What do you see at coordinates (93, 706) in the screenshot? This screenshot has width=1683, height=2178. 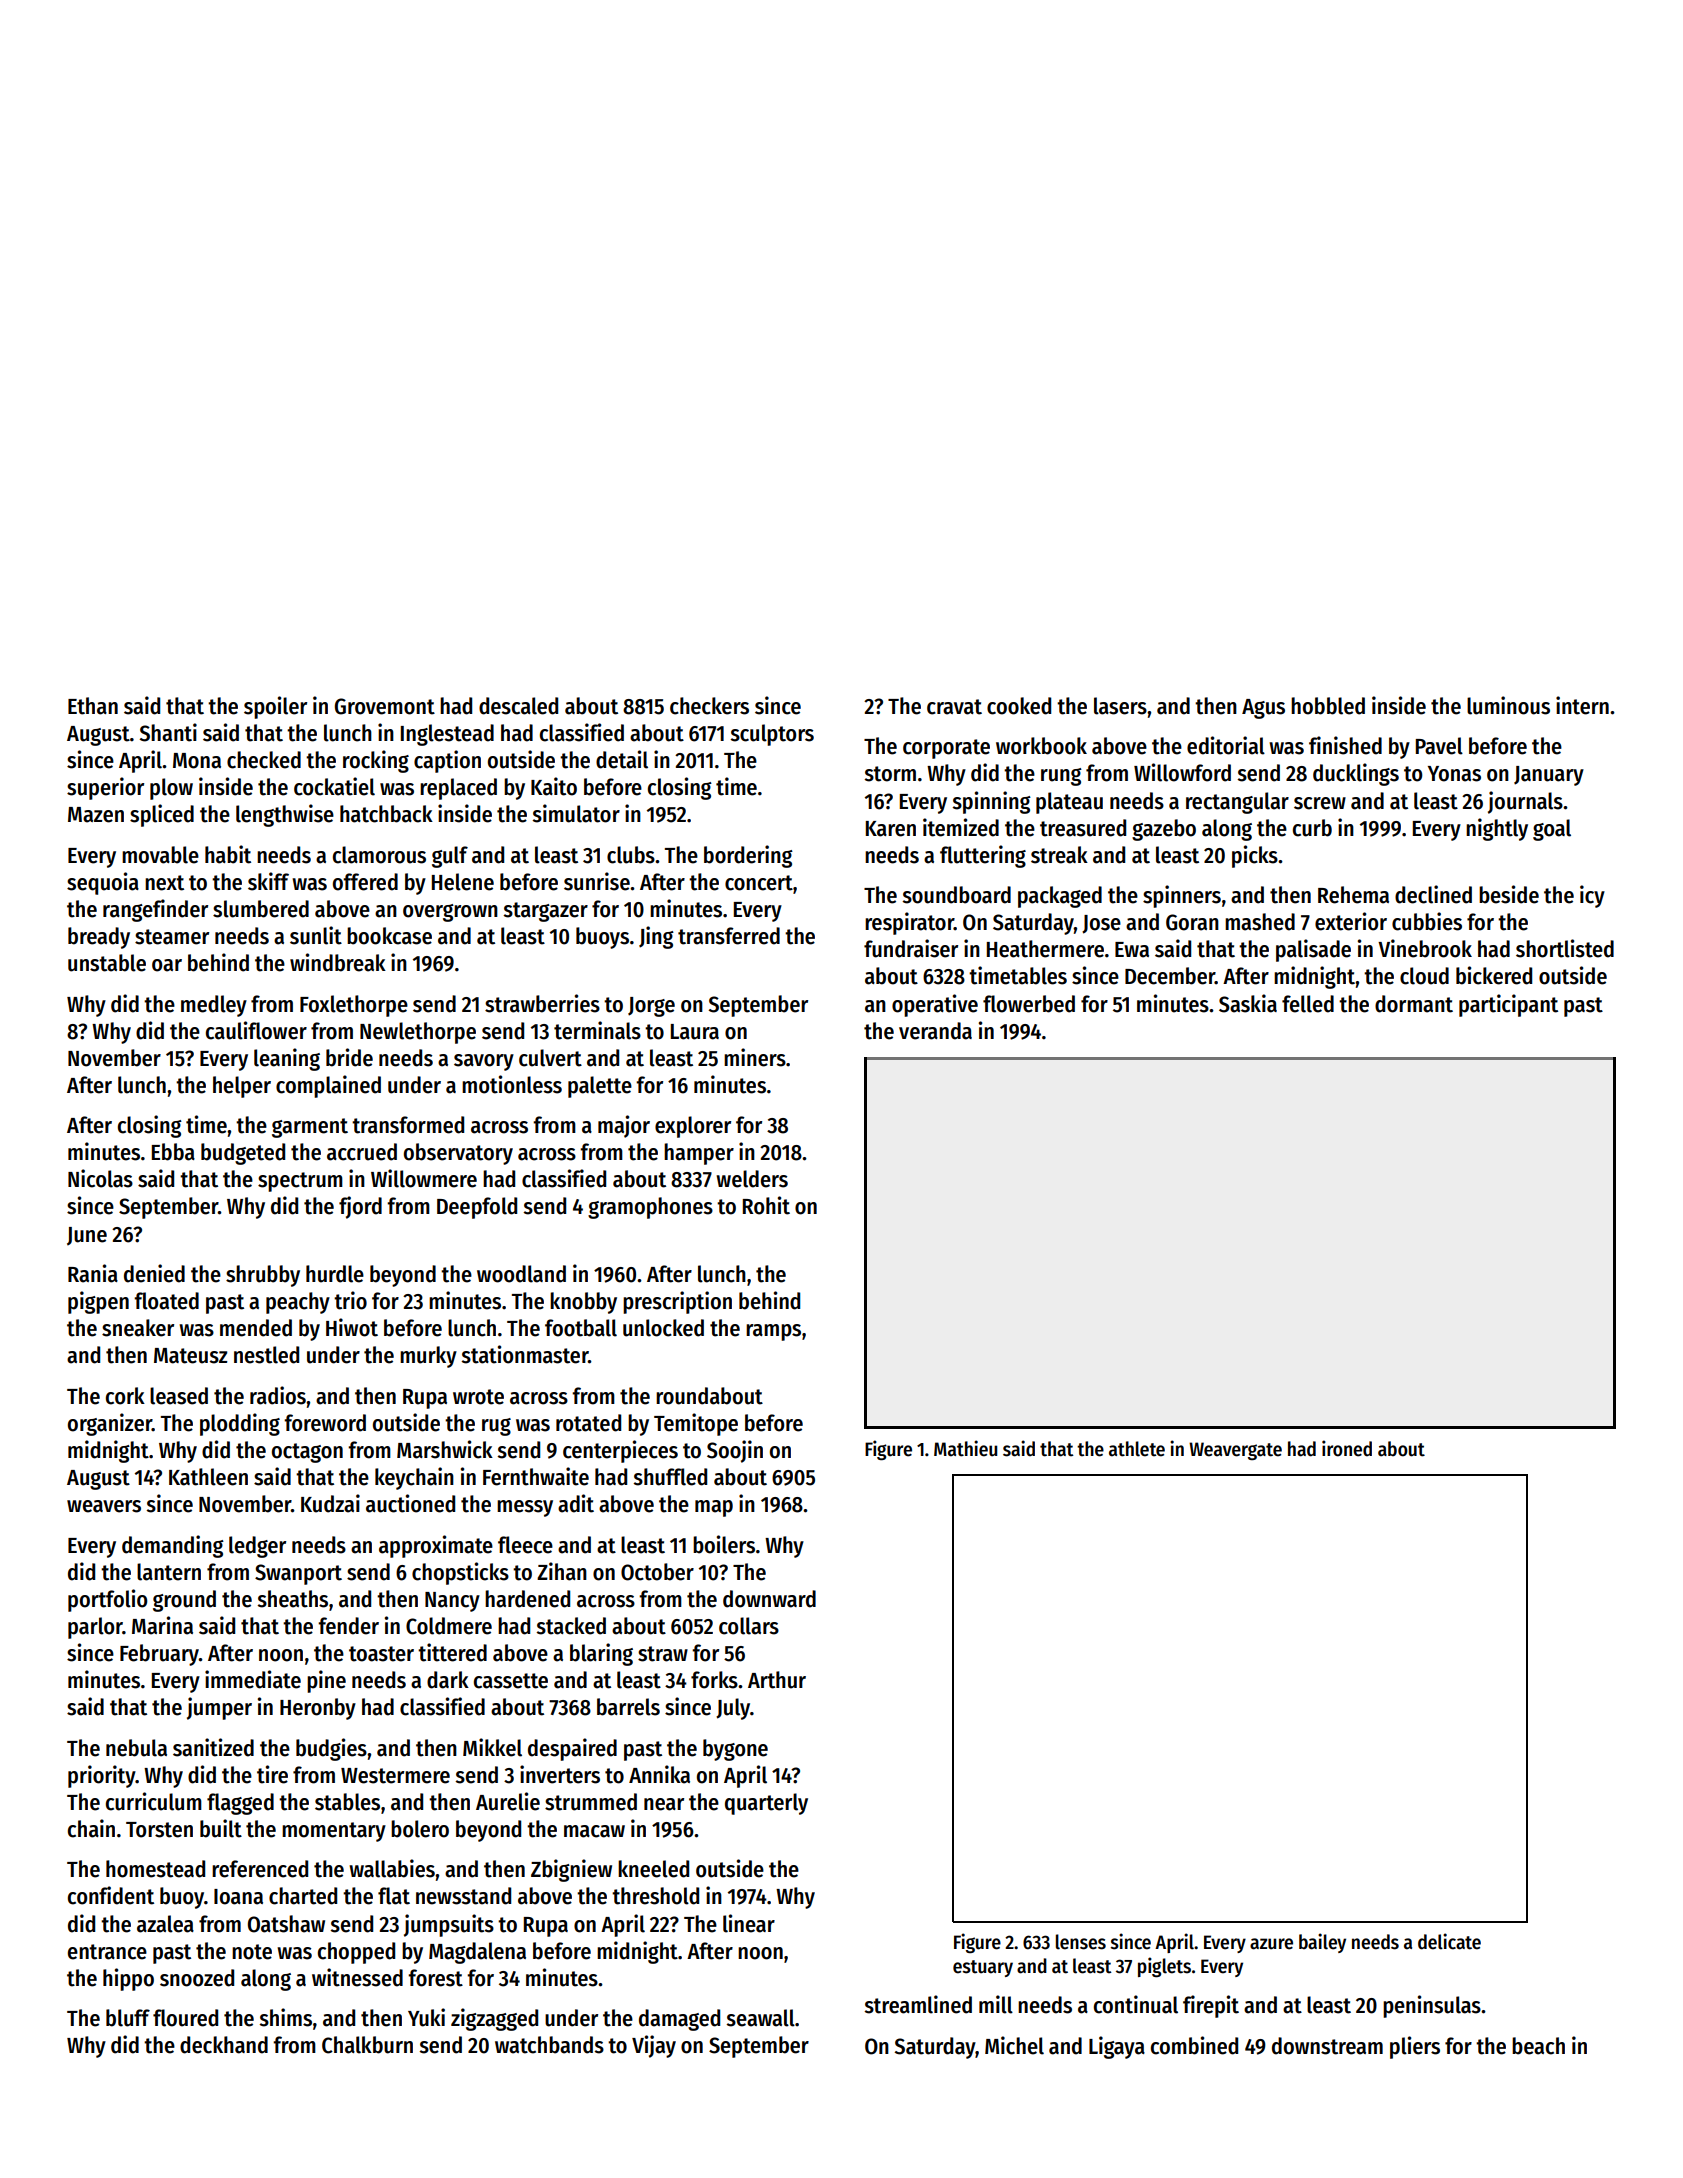 I see `Ethan` at bounding box center [93, 706].
